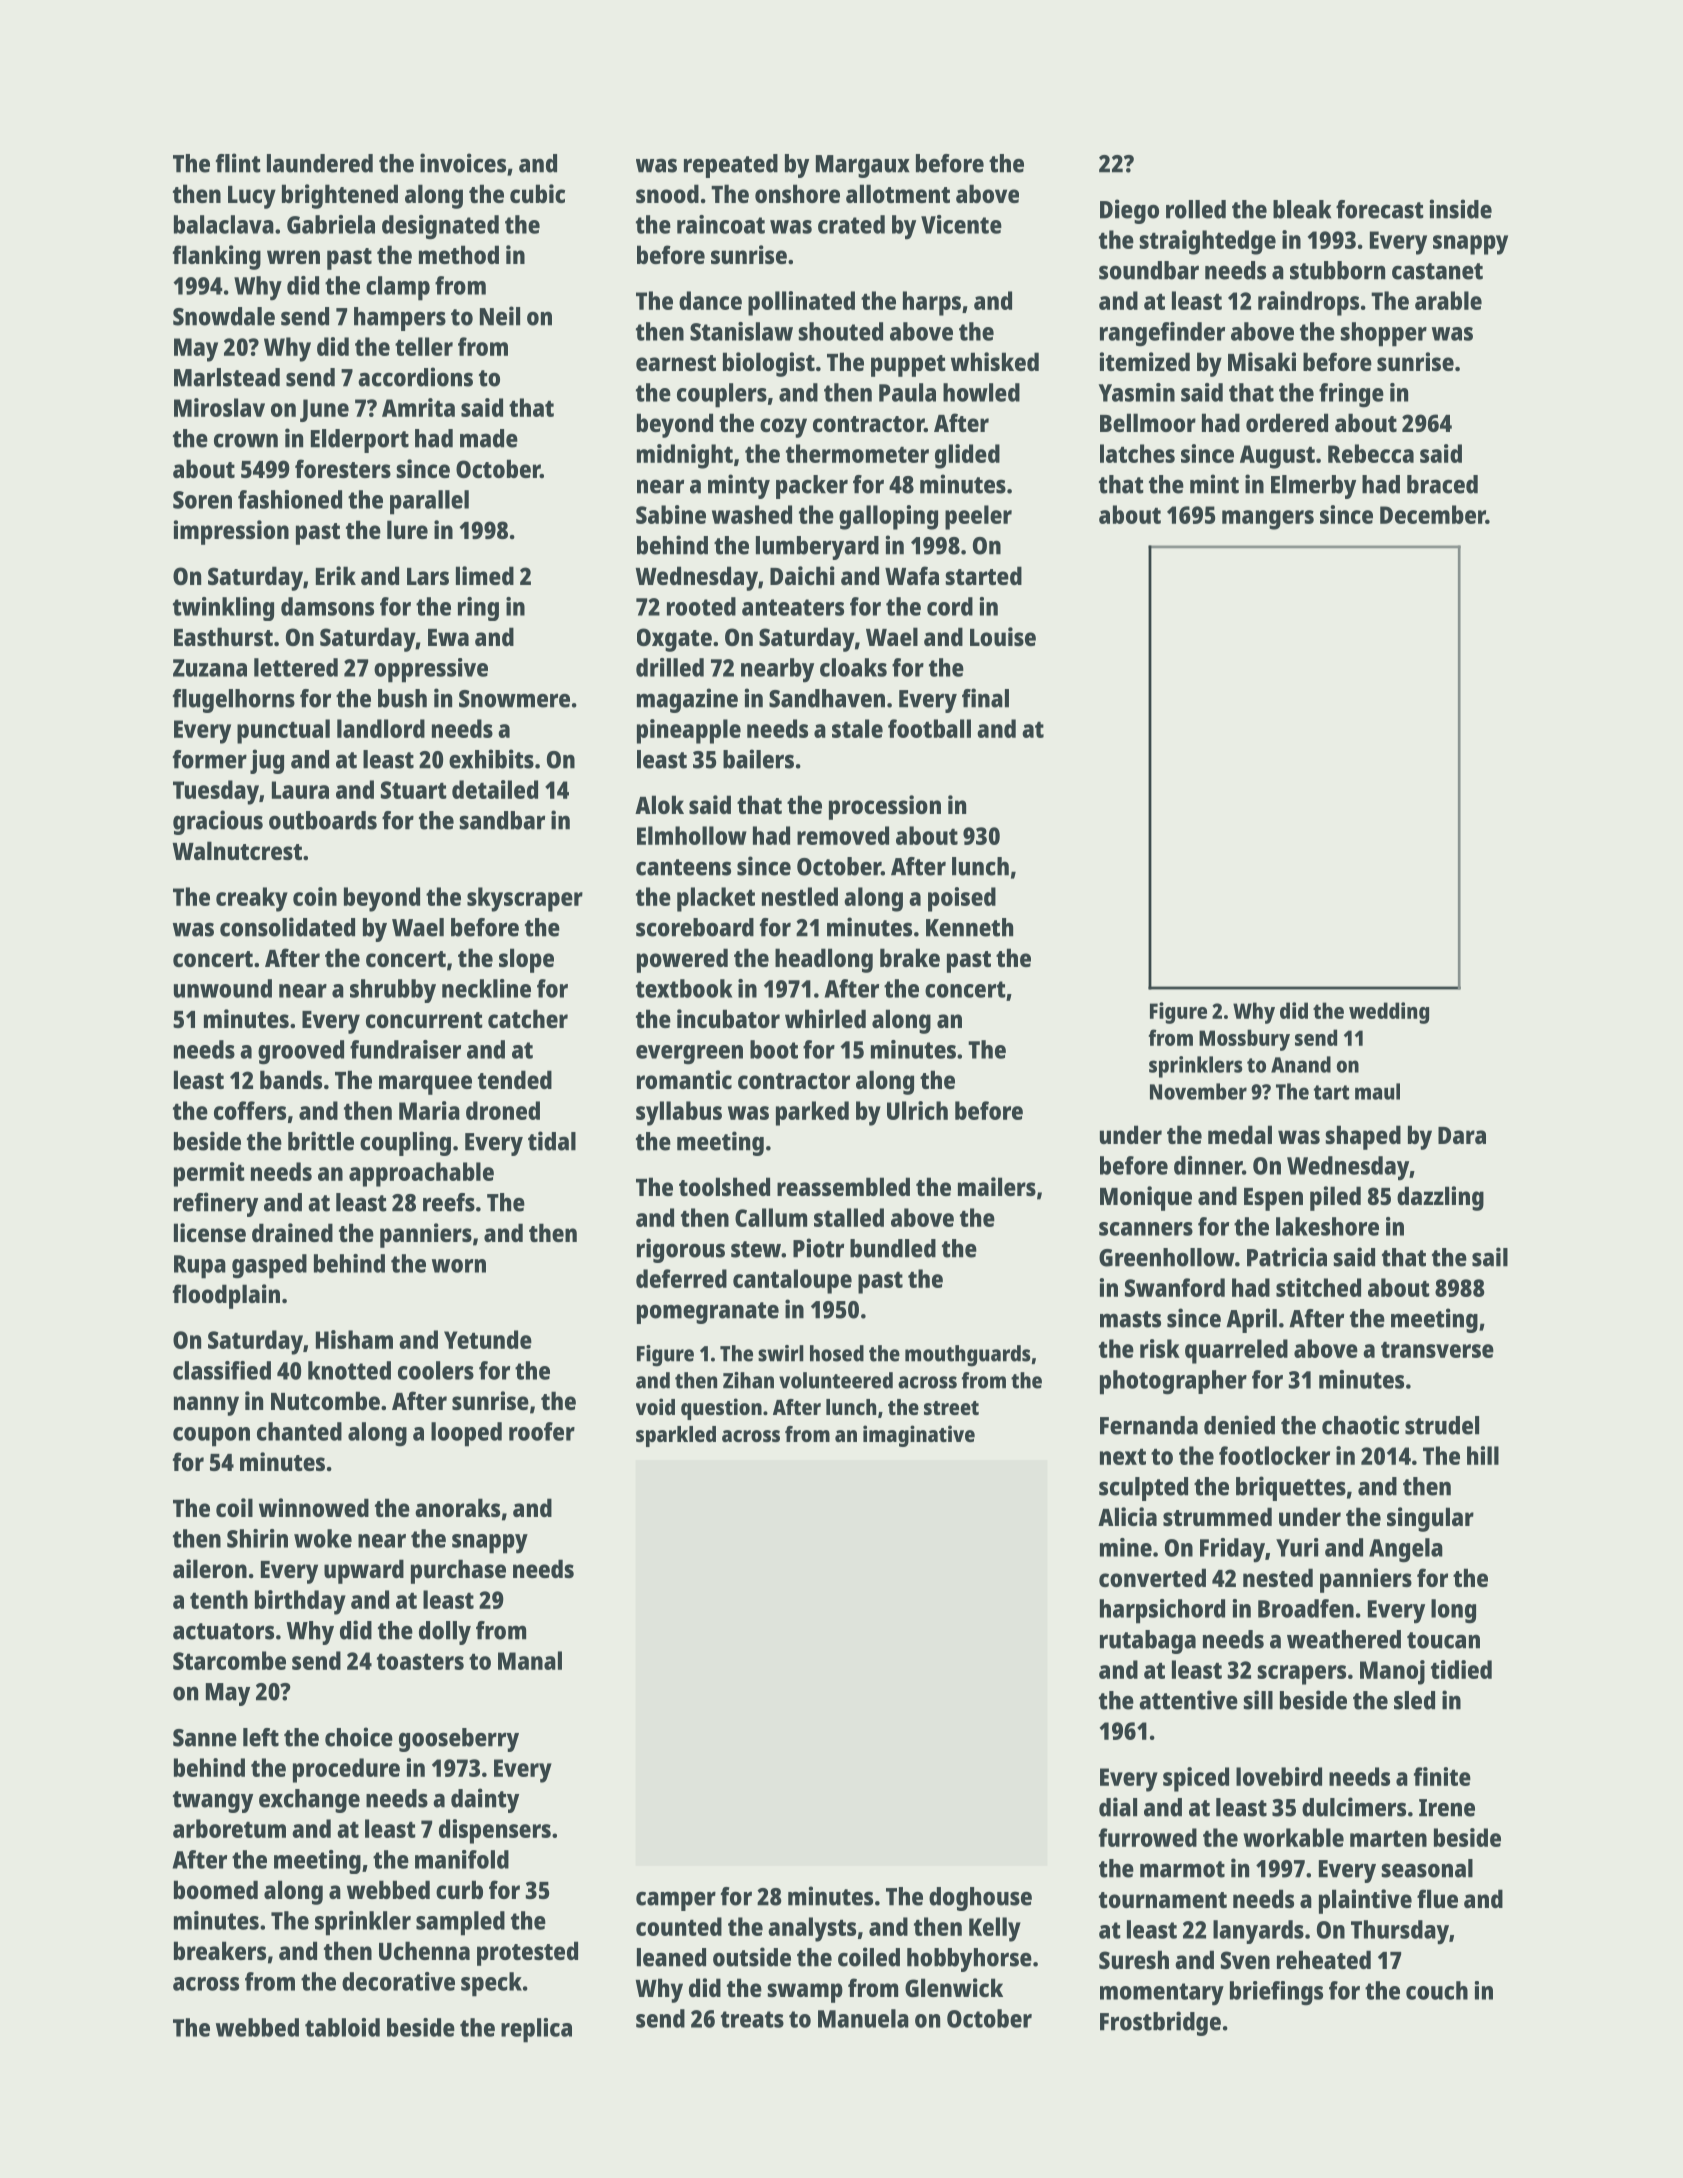  What do you see at coordinates (1251, 1320) in the page?
I see `April` at bounding box center [1251, 1320].
